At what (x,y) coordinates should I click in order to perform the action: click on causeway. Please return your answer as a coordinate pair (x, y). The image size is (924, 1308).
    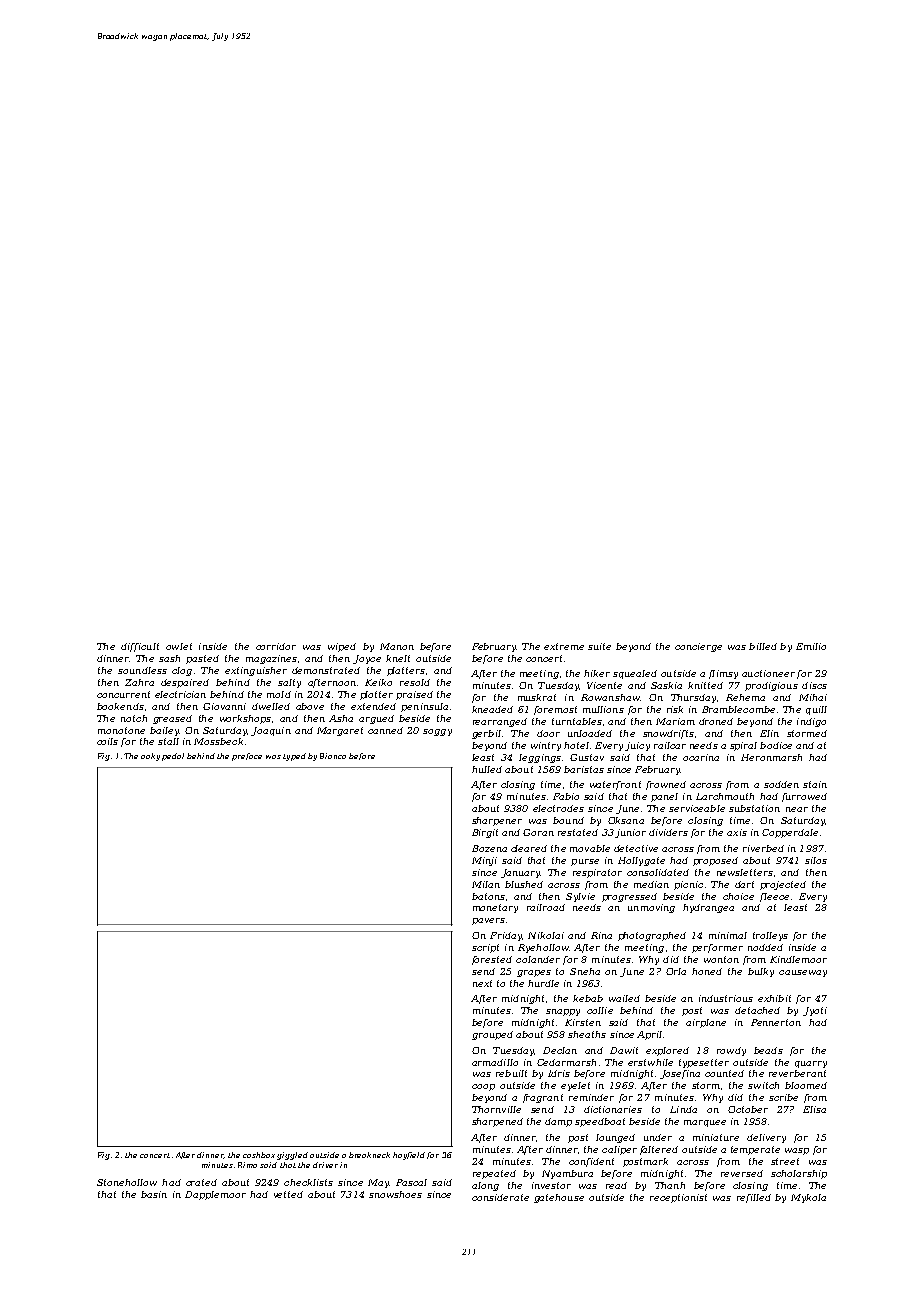
    Looking at the image, I should click on (803, 973).
